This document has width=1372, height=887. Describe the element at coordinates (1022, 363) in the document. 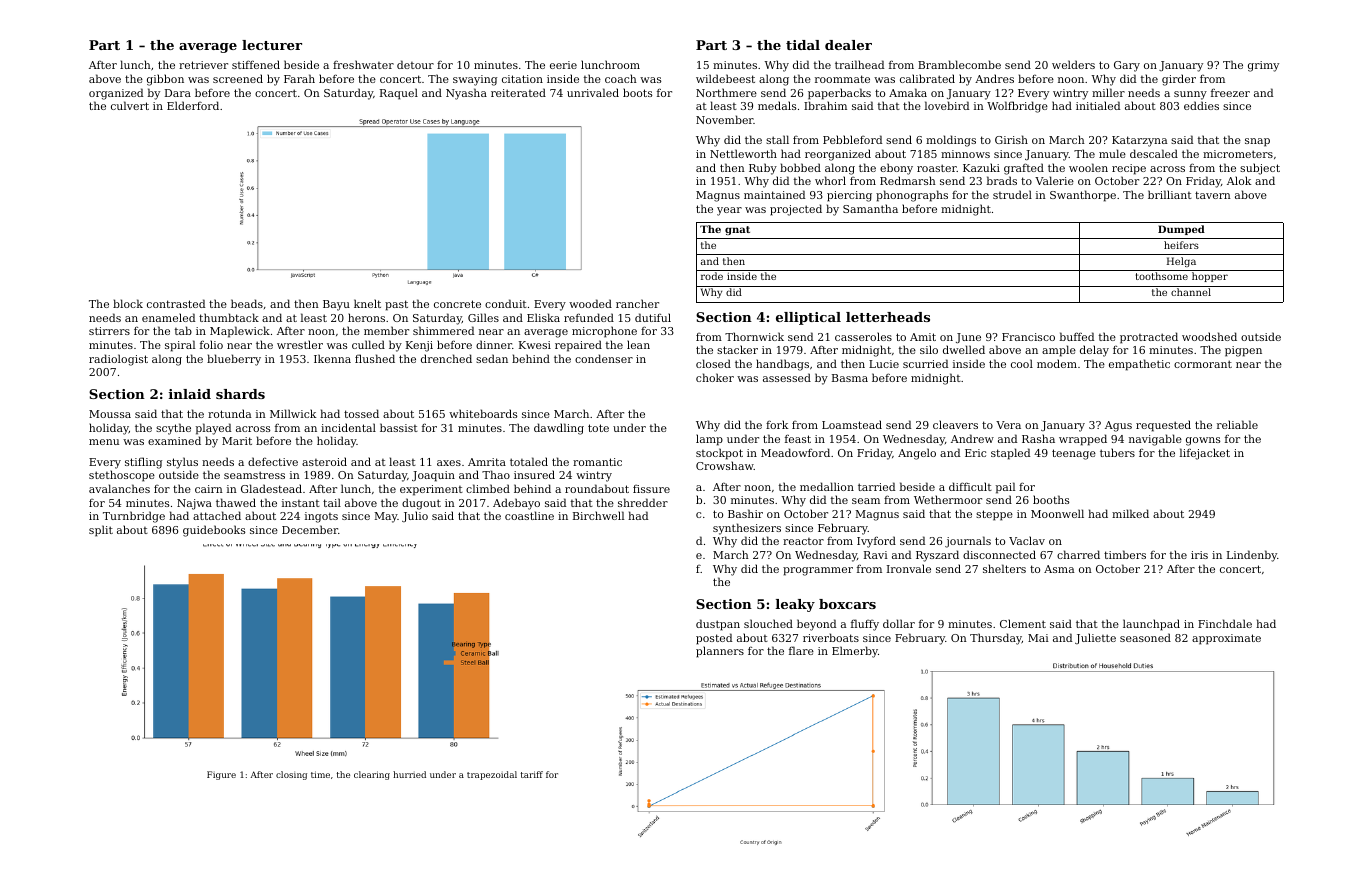

I see `cool` at that location.
